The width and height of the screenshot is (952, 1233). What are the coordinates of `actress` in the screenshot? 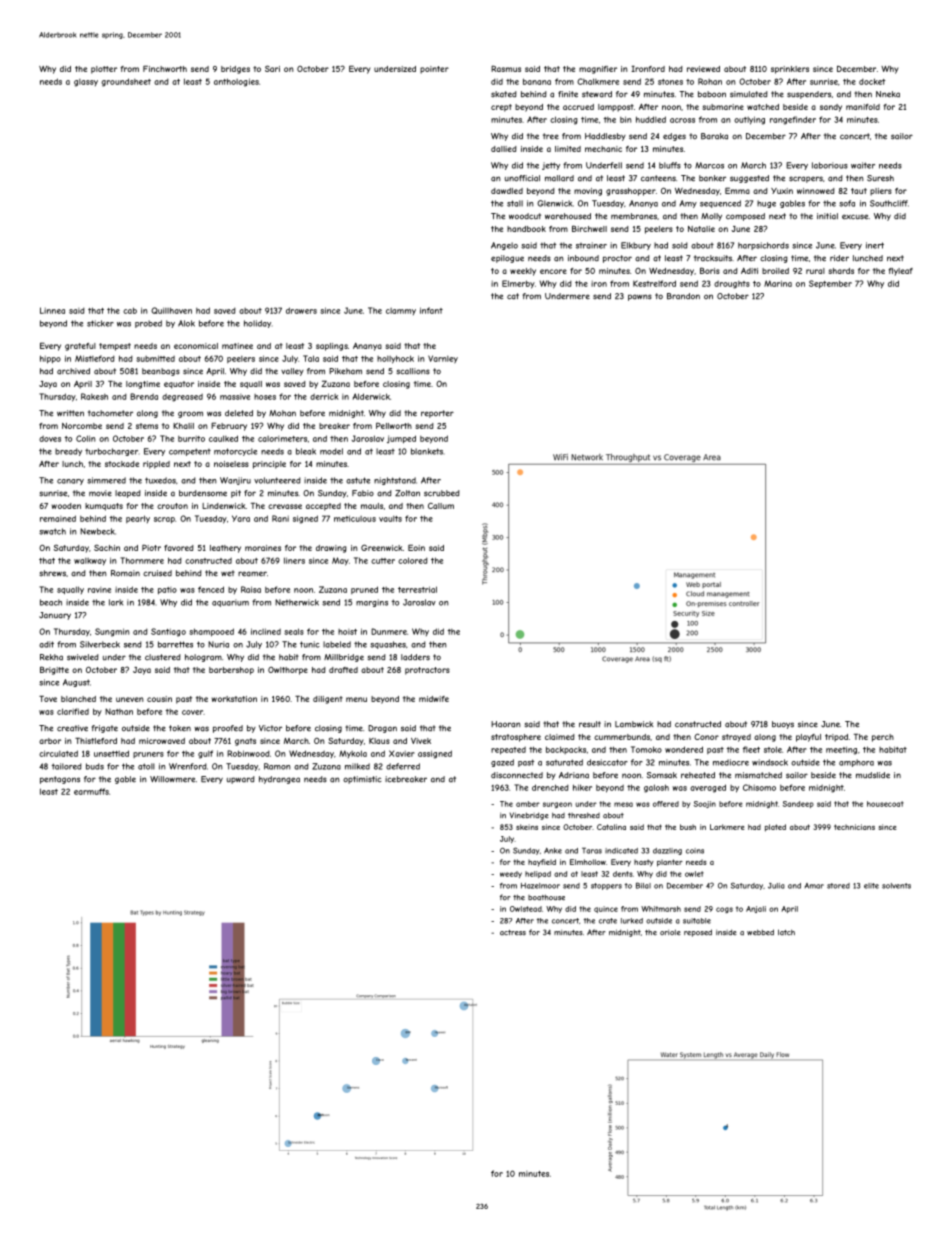 It's located at (513, 933).
